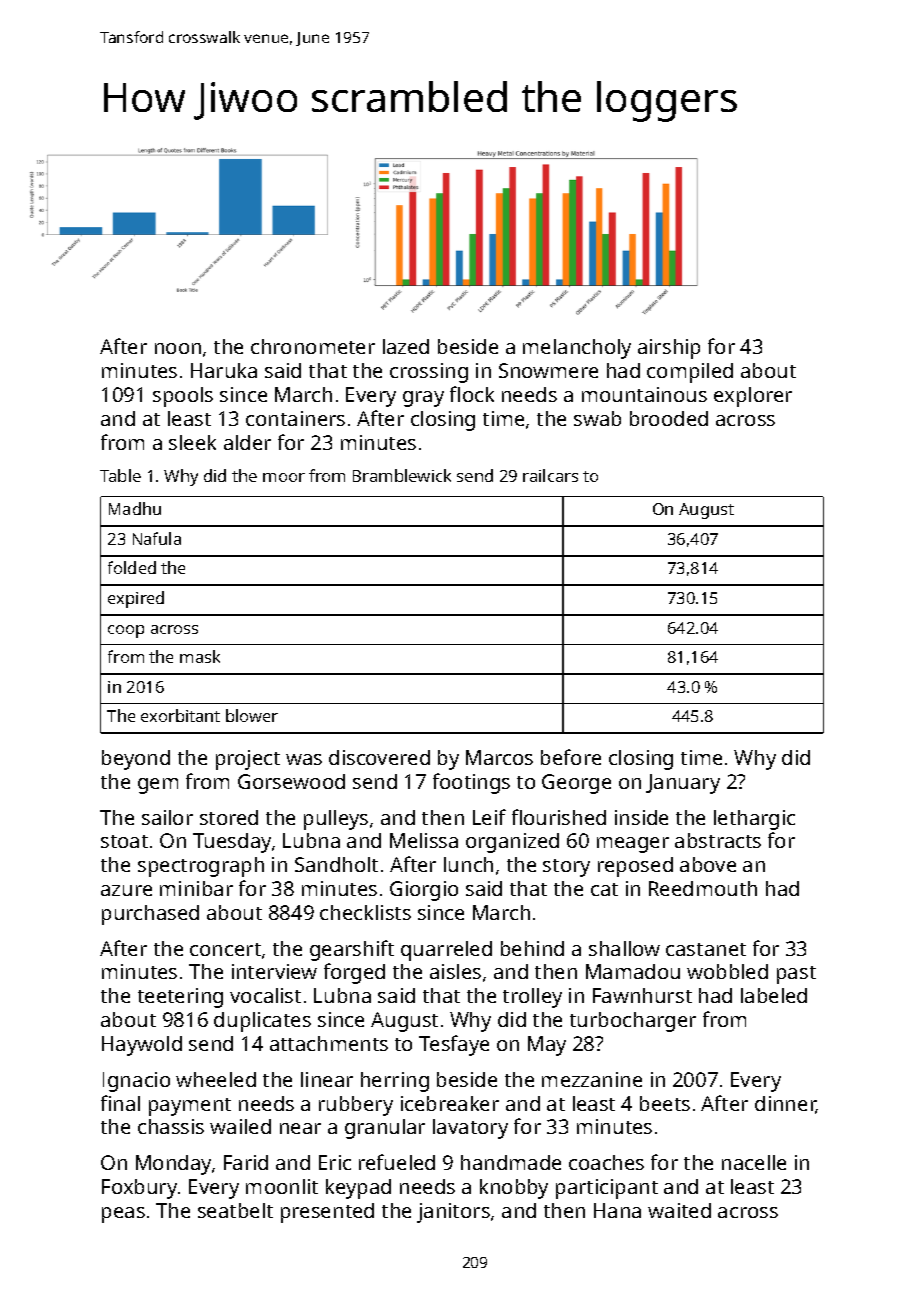 The width and height of the document is (924, 1311). Describe the element at coordinates (577, 349) in the document. I see `melancholy` at that location.
